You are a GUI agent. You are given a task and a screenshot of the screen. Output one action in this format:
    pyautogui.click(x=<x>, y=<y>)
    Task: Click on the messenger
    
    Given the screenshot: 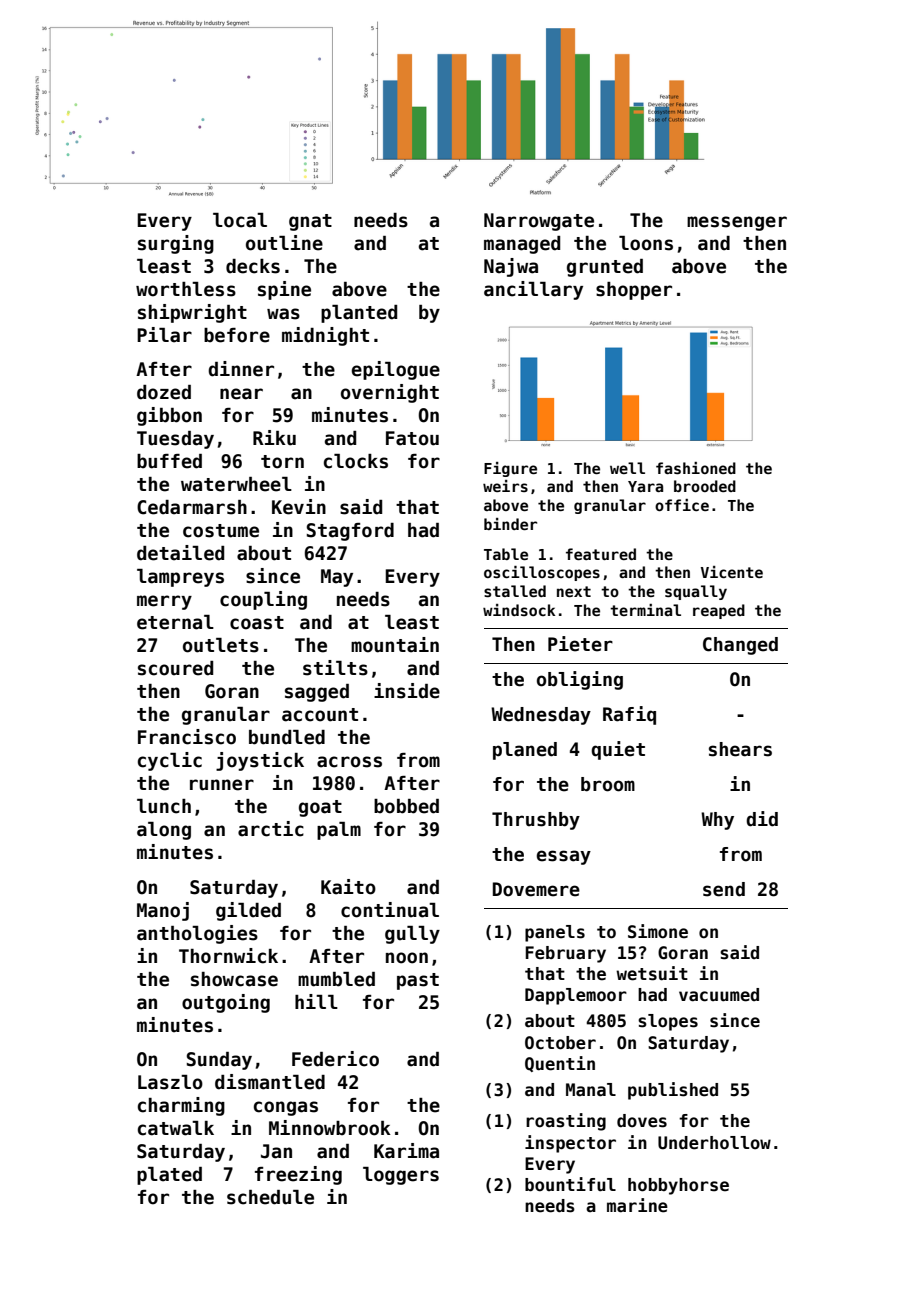 What is the action you would take?
    pyautogui.click(x=737, y=223)
